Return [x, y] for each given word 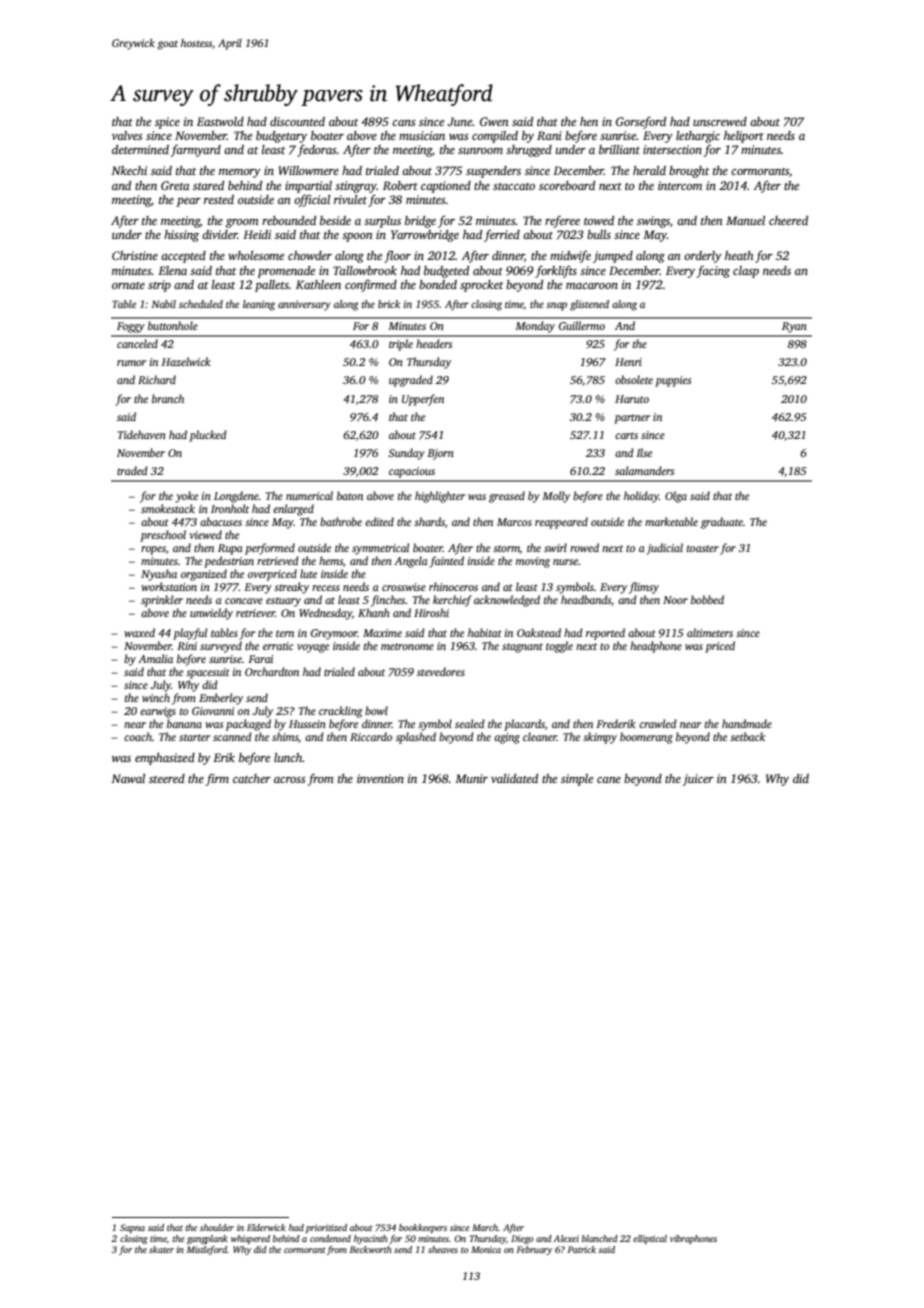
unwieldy [211, 614]
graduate [722, 523]
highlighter [440, 497]
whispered [250, 1239]
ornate [128, 285]
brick [389, 304]
